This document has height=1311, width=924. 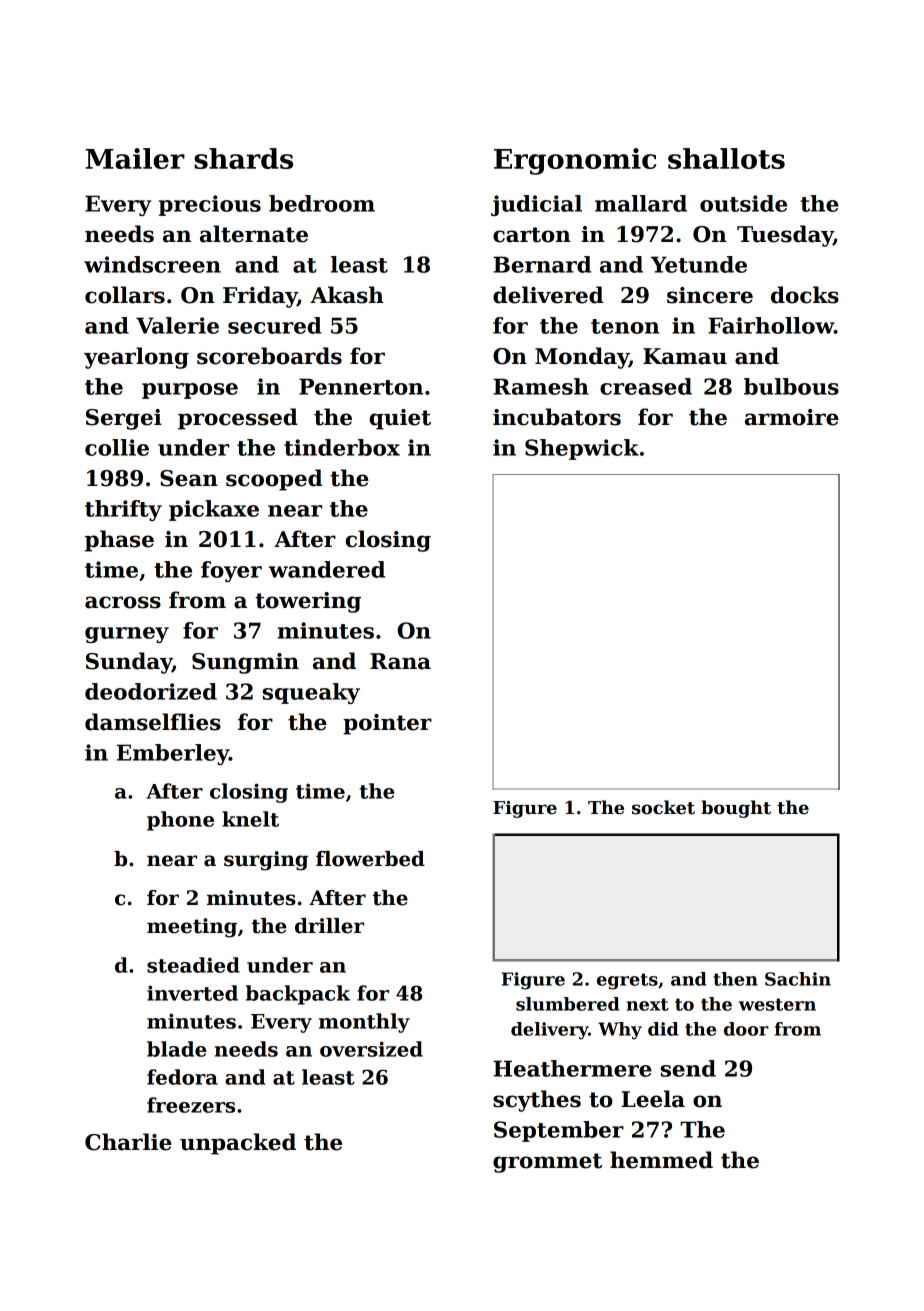 I want to click on flowerbed, so click(x=370, y=859).
